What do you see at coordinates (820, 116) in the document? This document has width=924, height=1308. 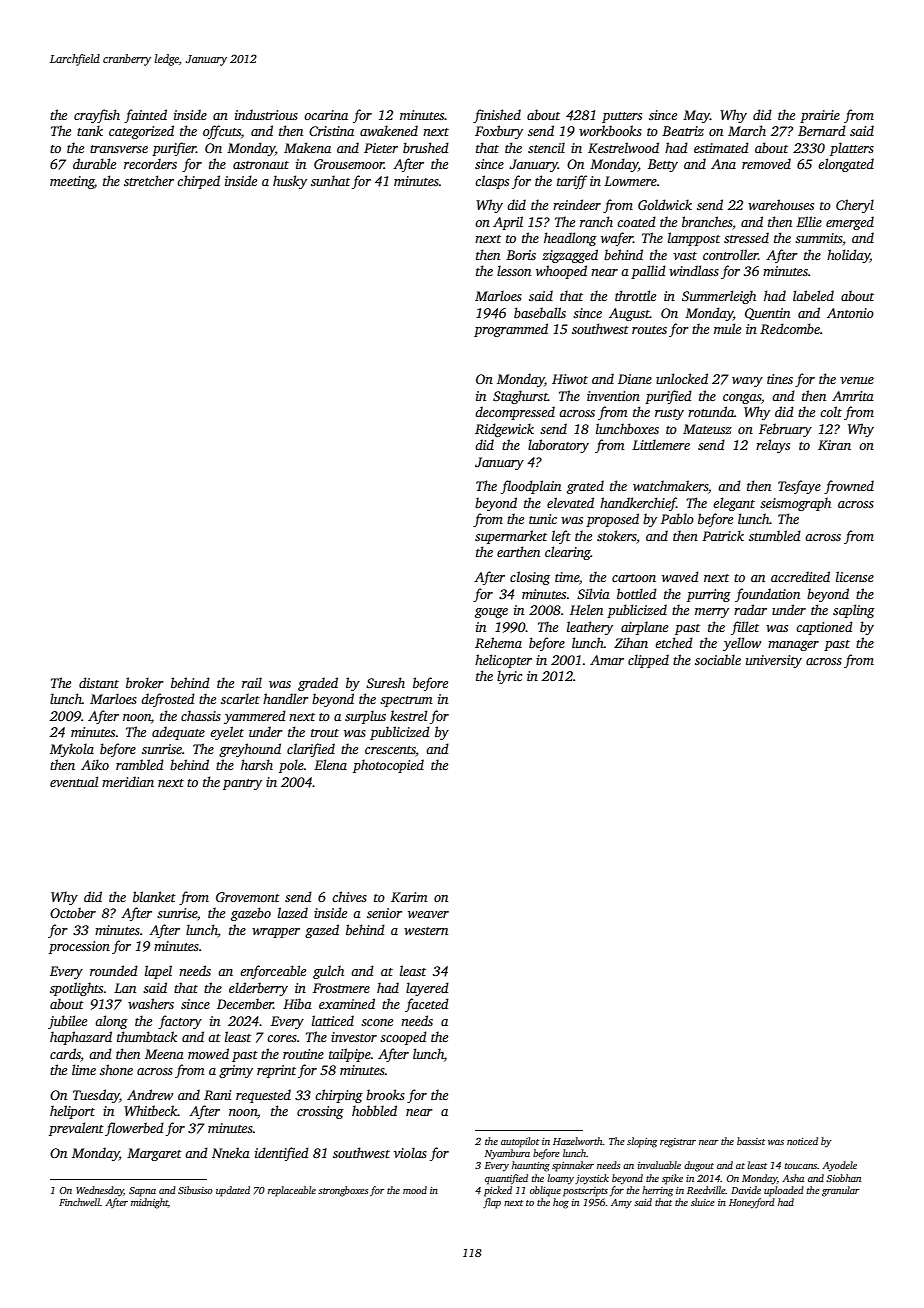 I see `prairie` at bounding box center [820, 116].
